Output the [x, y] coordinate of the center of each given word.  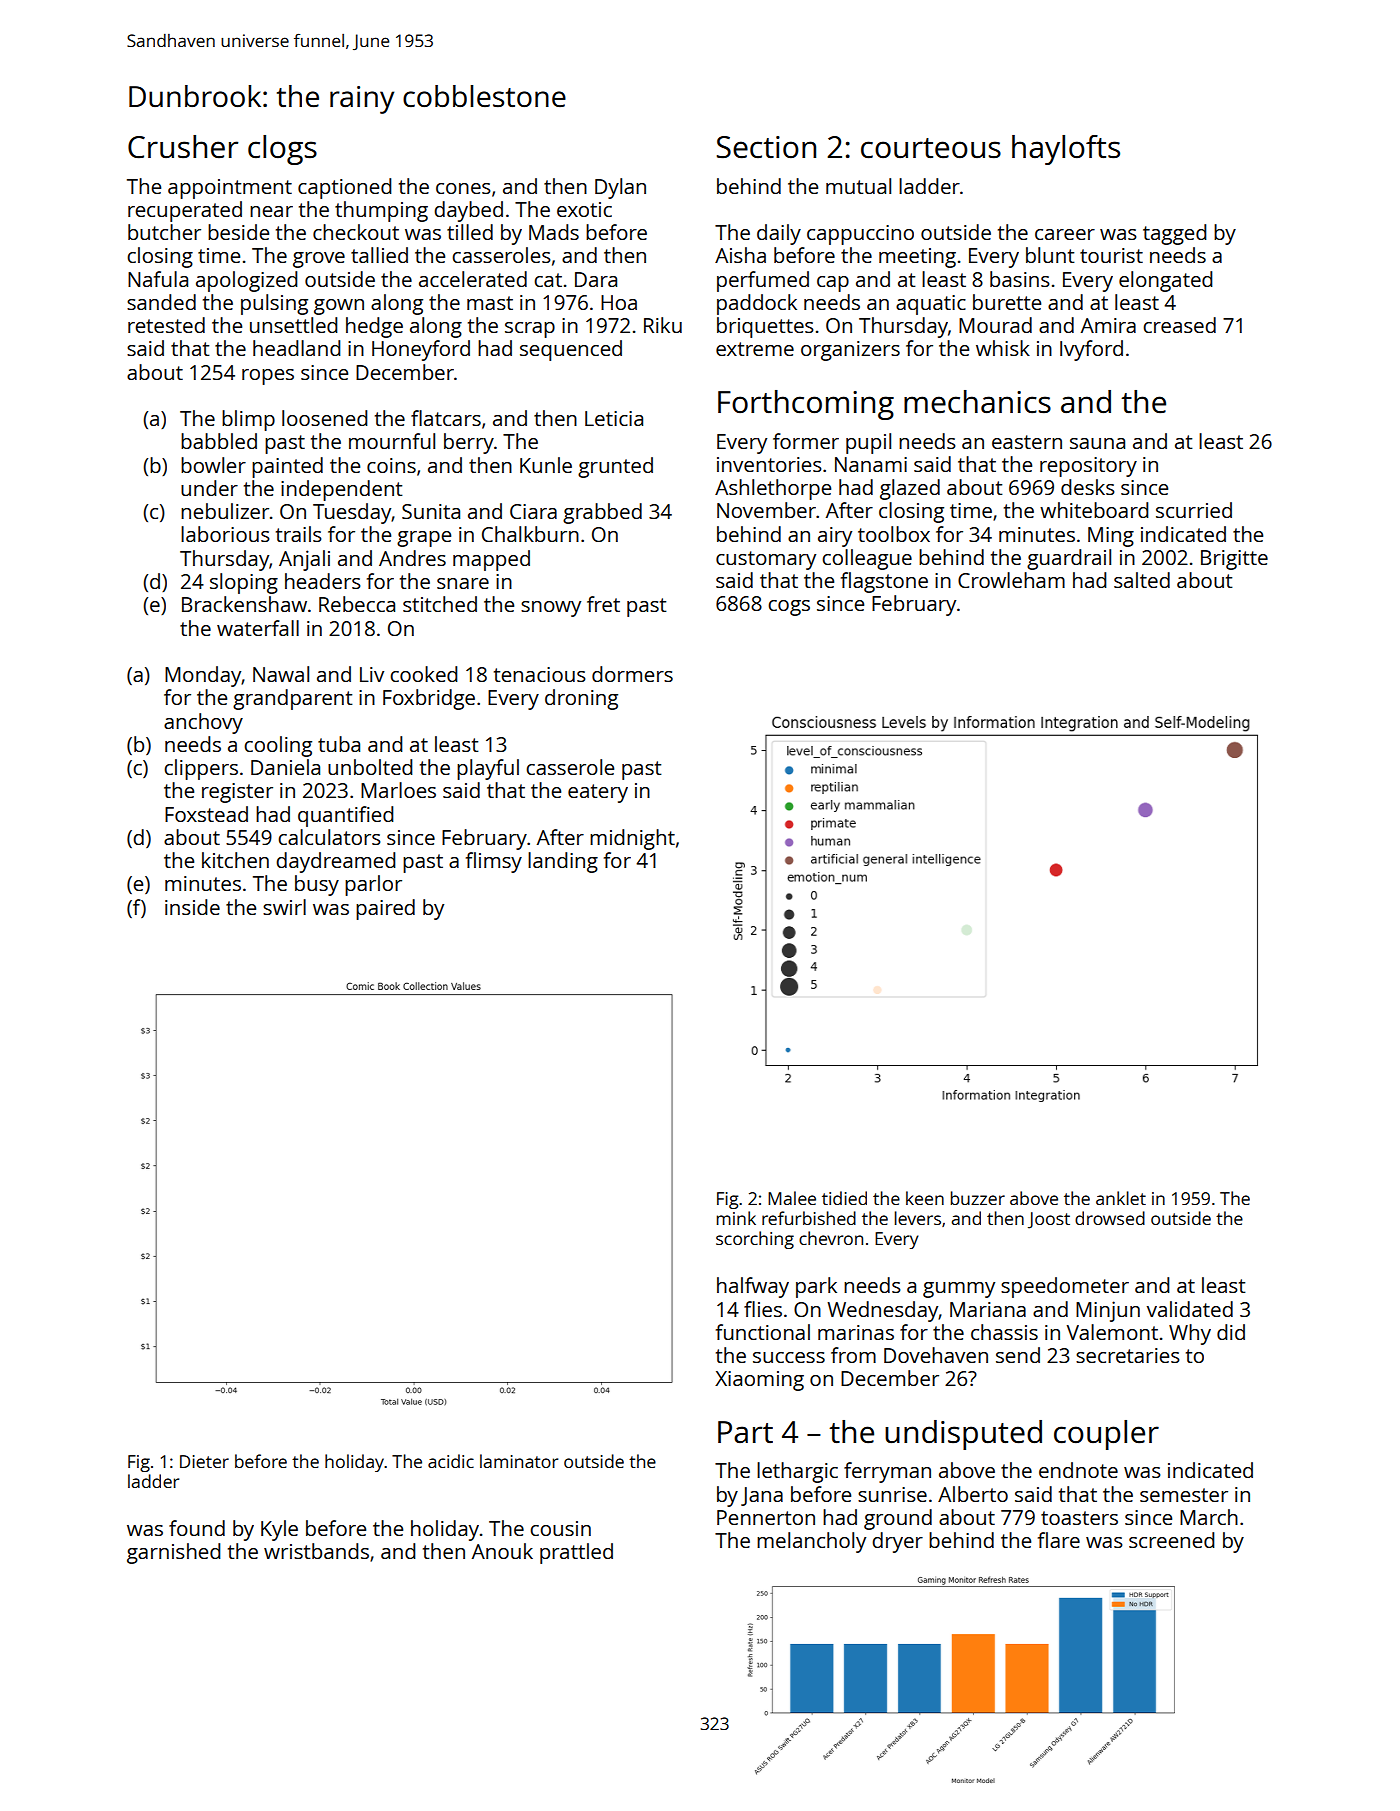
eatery [598, 793]
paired [385, 909]
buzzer [978, 1198]
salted [1142, 580]
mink [736, 1218]
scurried [1194, 510]
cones [463, 188]
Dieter [204, 1461]
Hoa [619, 302]
